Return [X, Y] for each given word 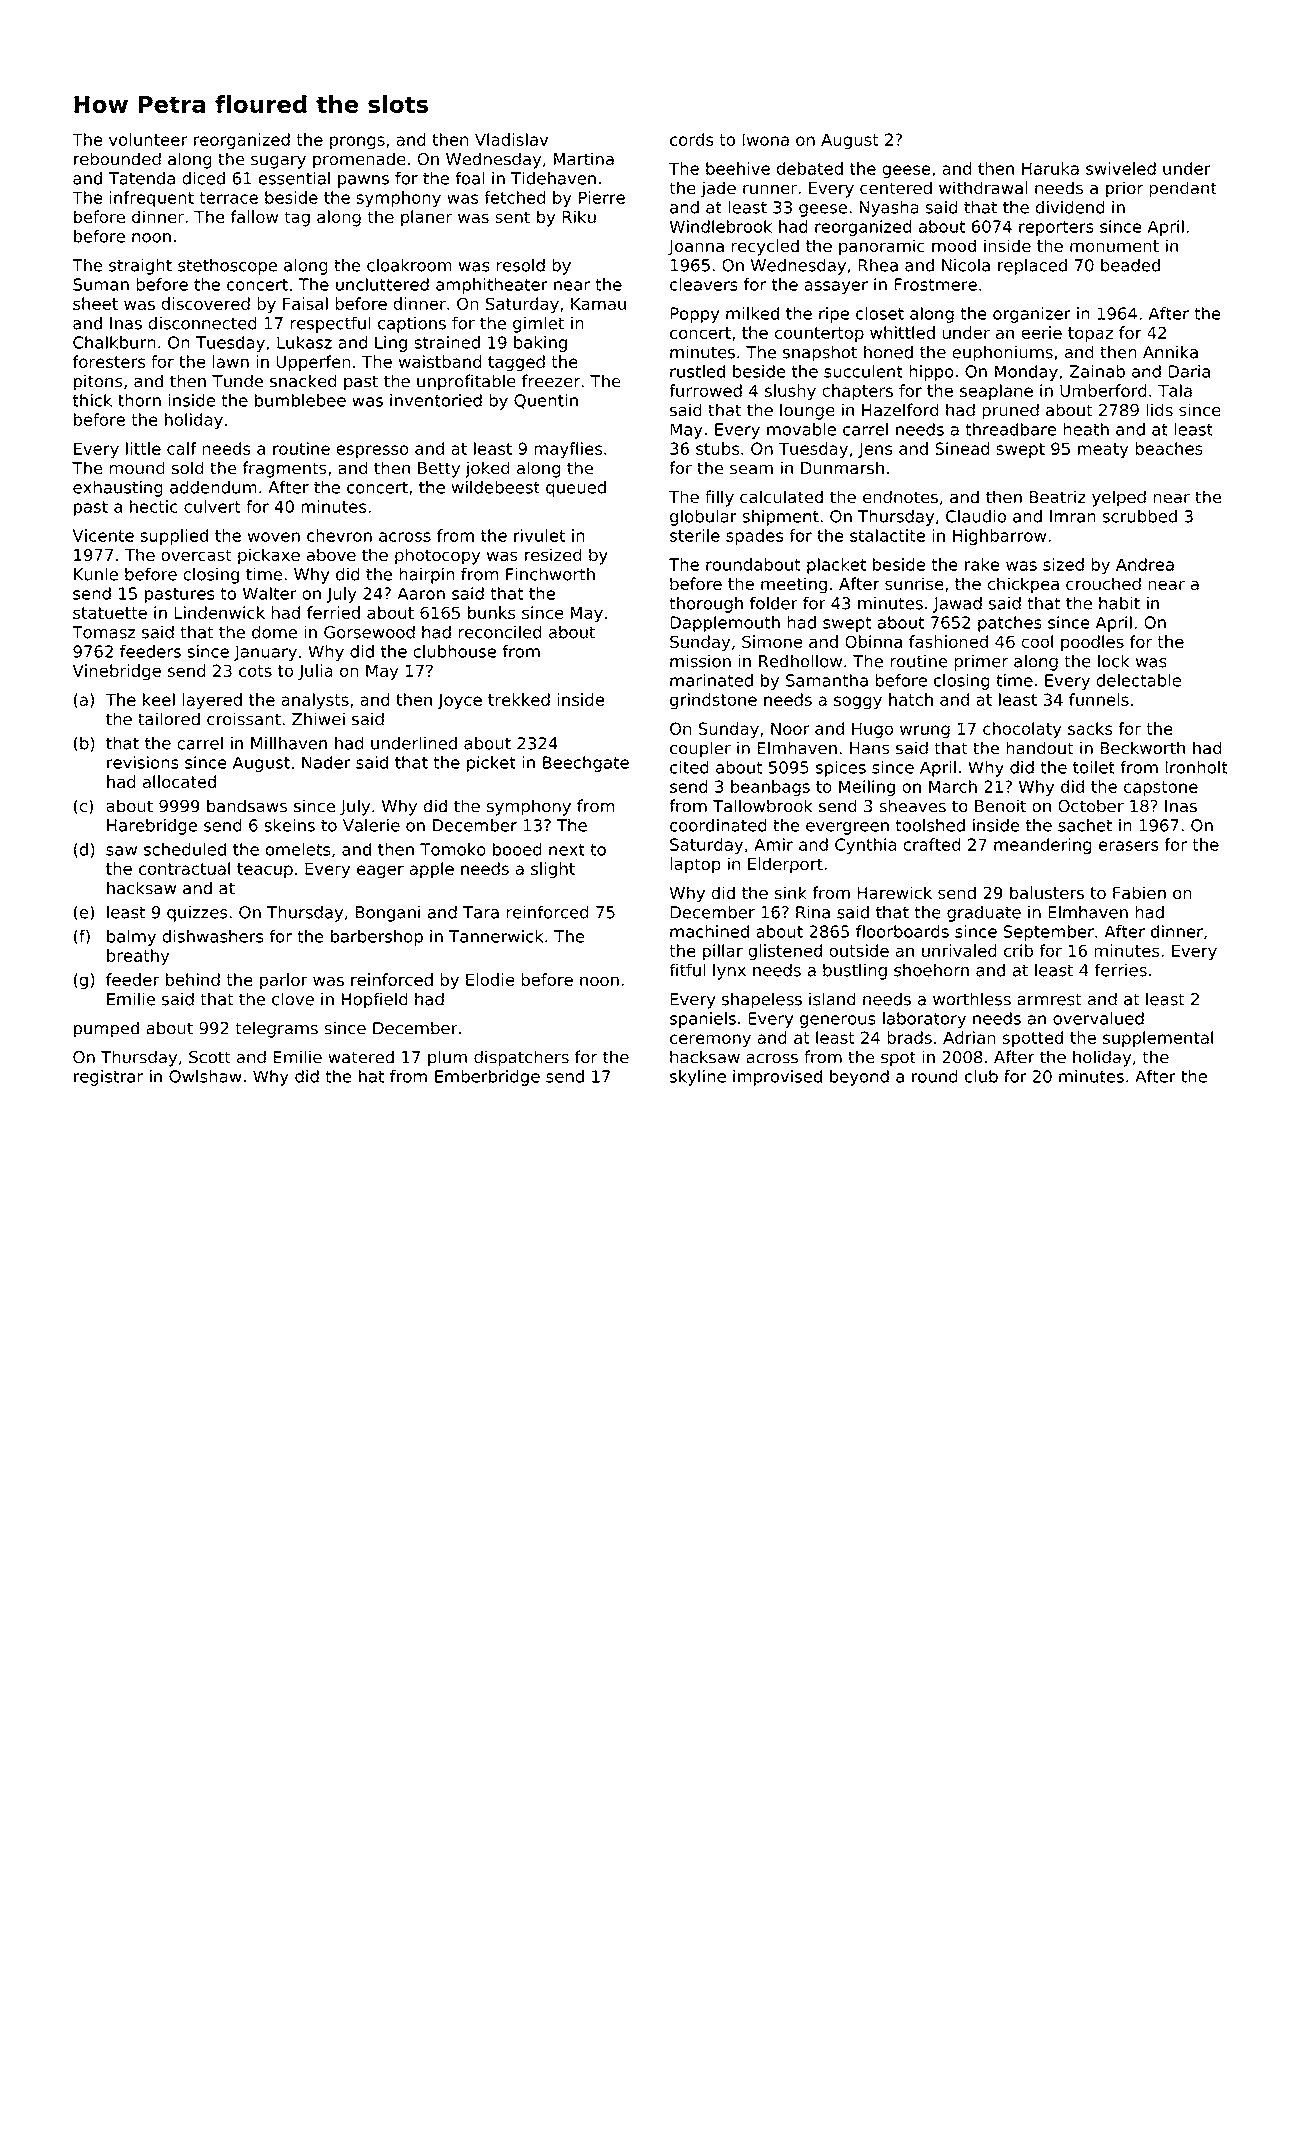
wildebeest [496, 487]
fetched [515, 197]
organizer [1032, 315]
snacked [303, 381]
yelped [1119, 498]
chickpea [1023, 585]
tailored [169, 719]
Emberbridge [487, 1078]
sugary [278, 162]
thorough [706, 604]
